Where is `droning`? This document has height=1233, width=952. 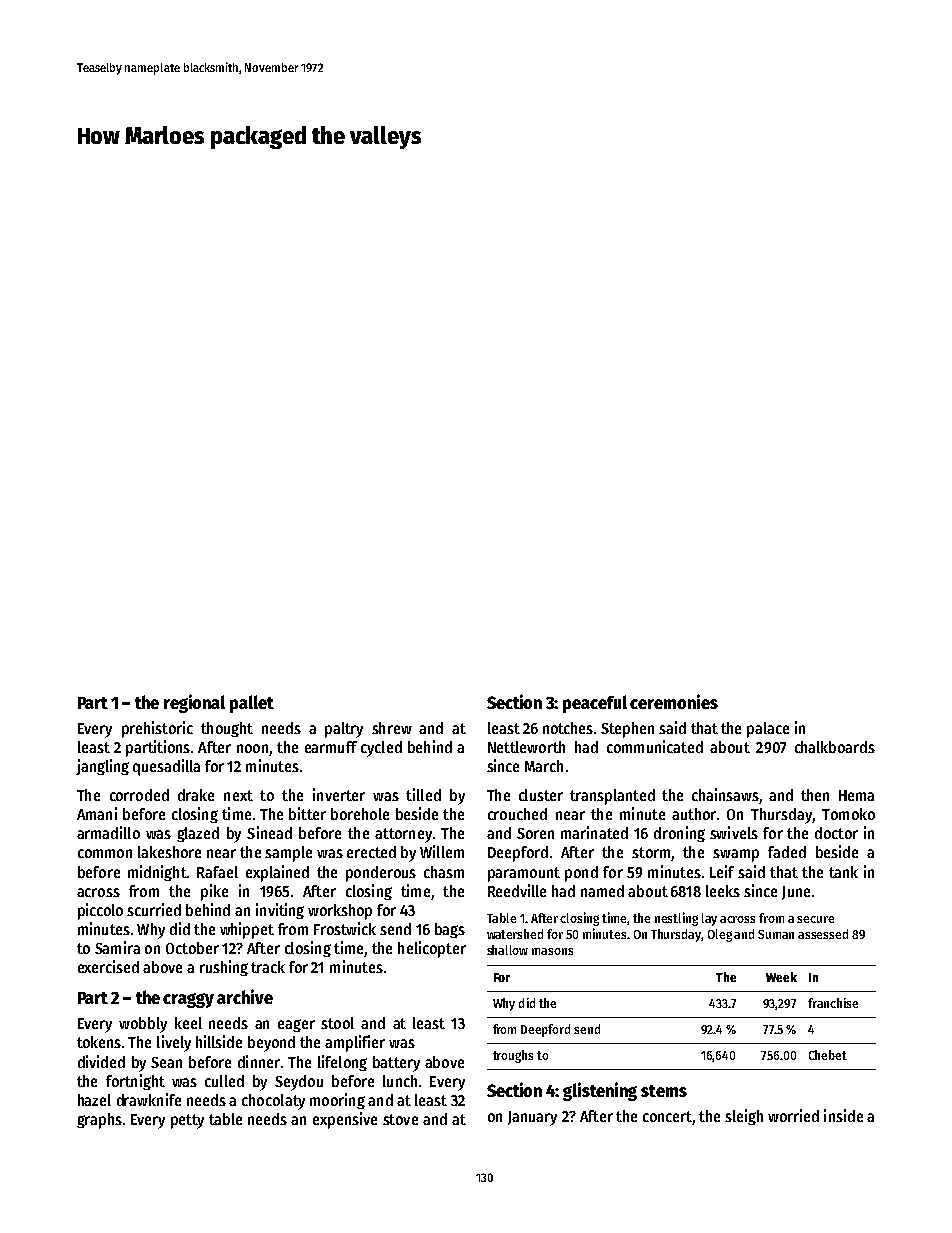 droning is located at coordinates (679, 834).
